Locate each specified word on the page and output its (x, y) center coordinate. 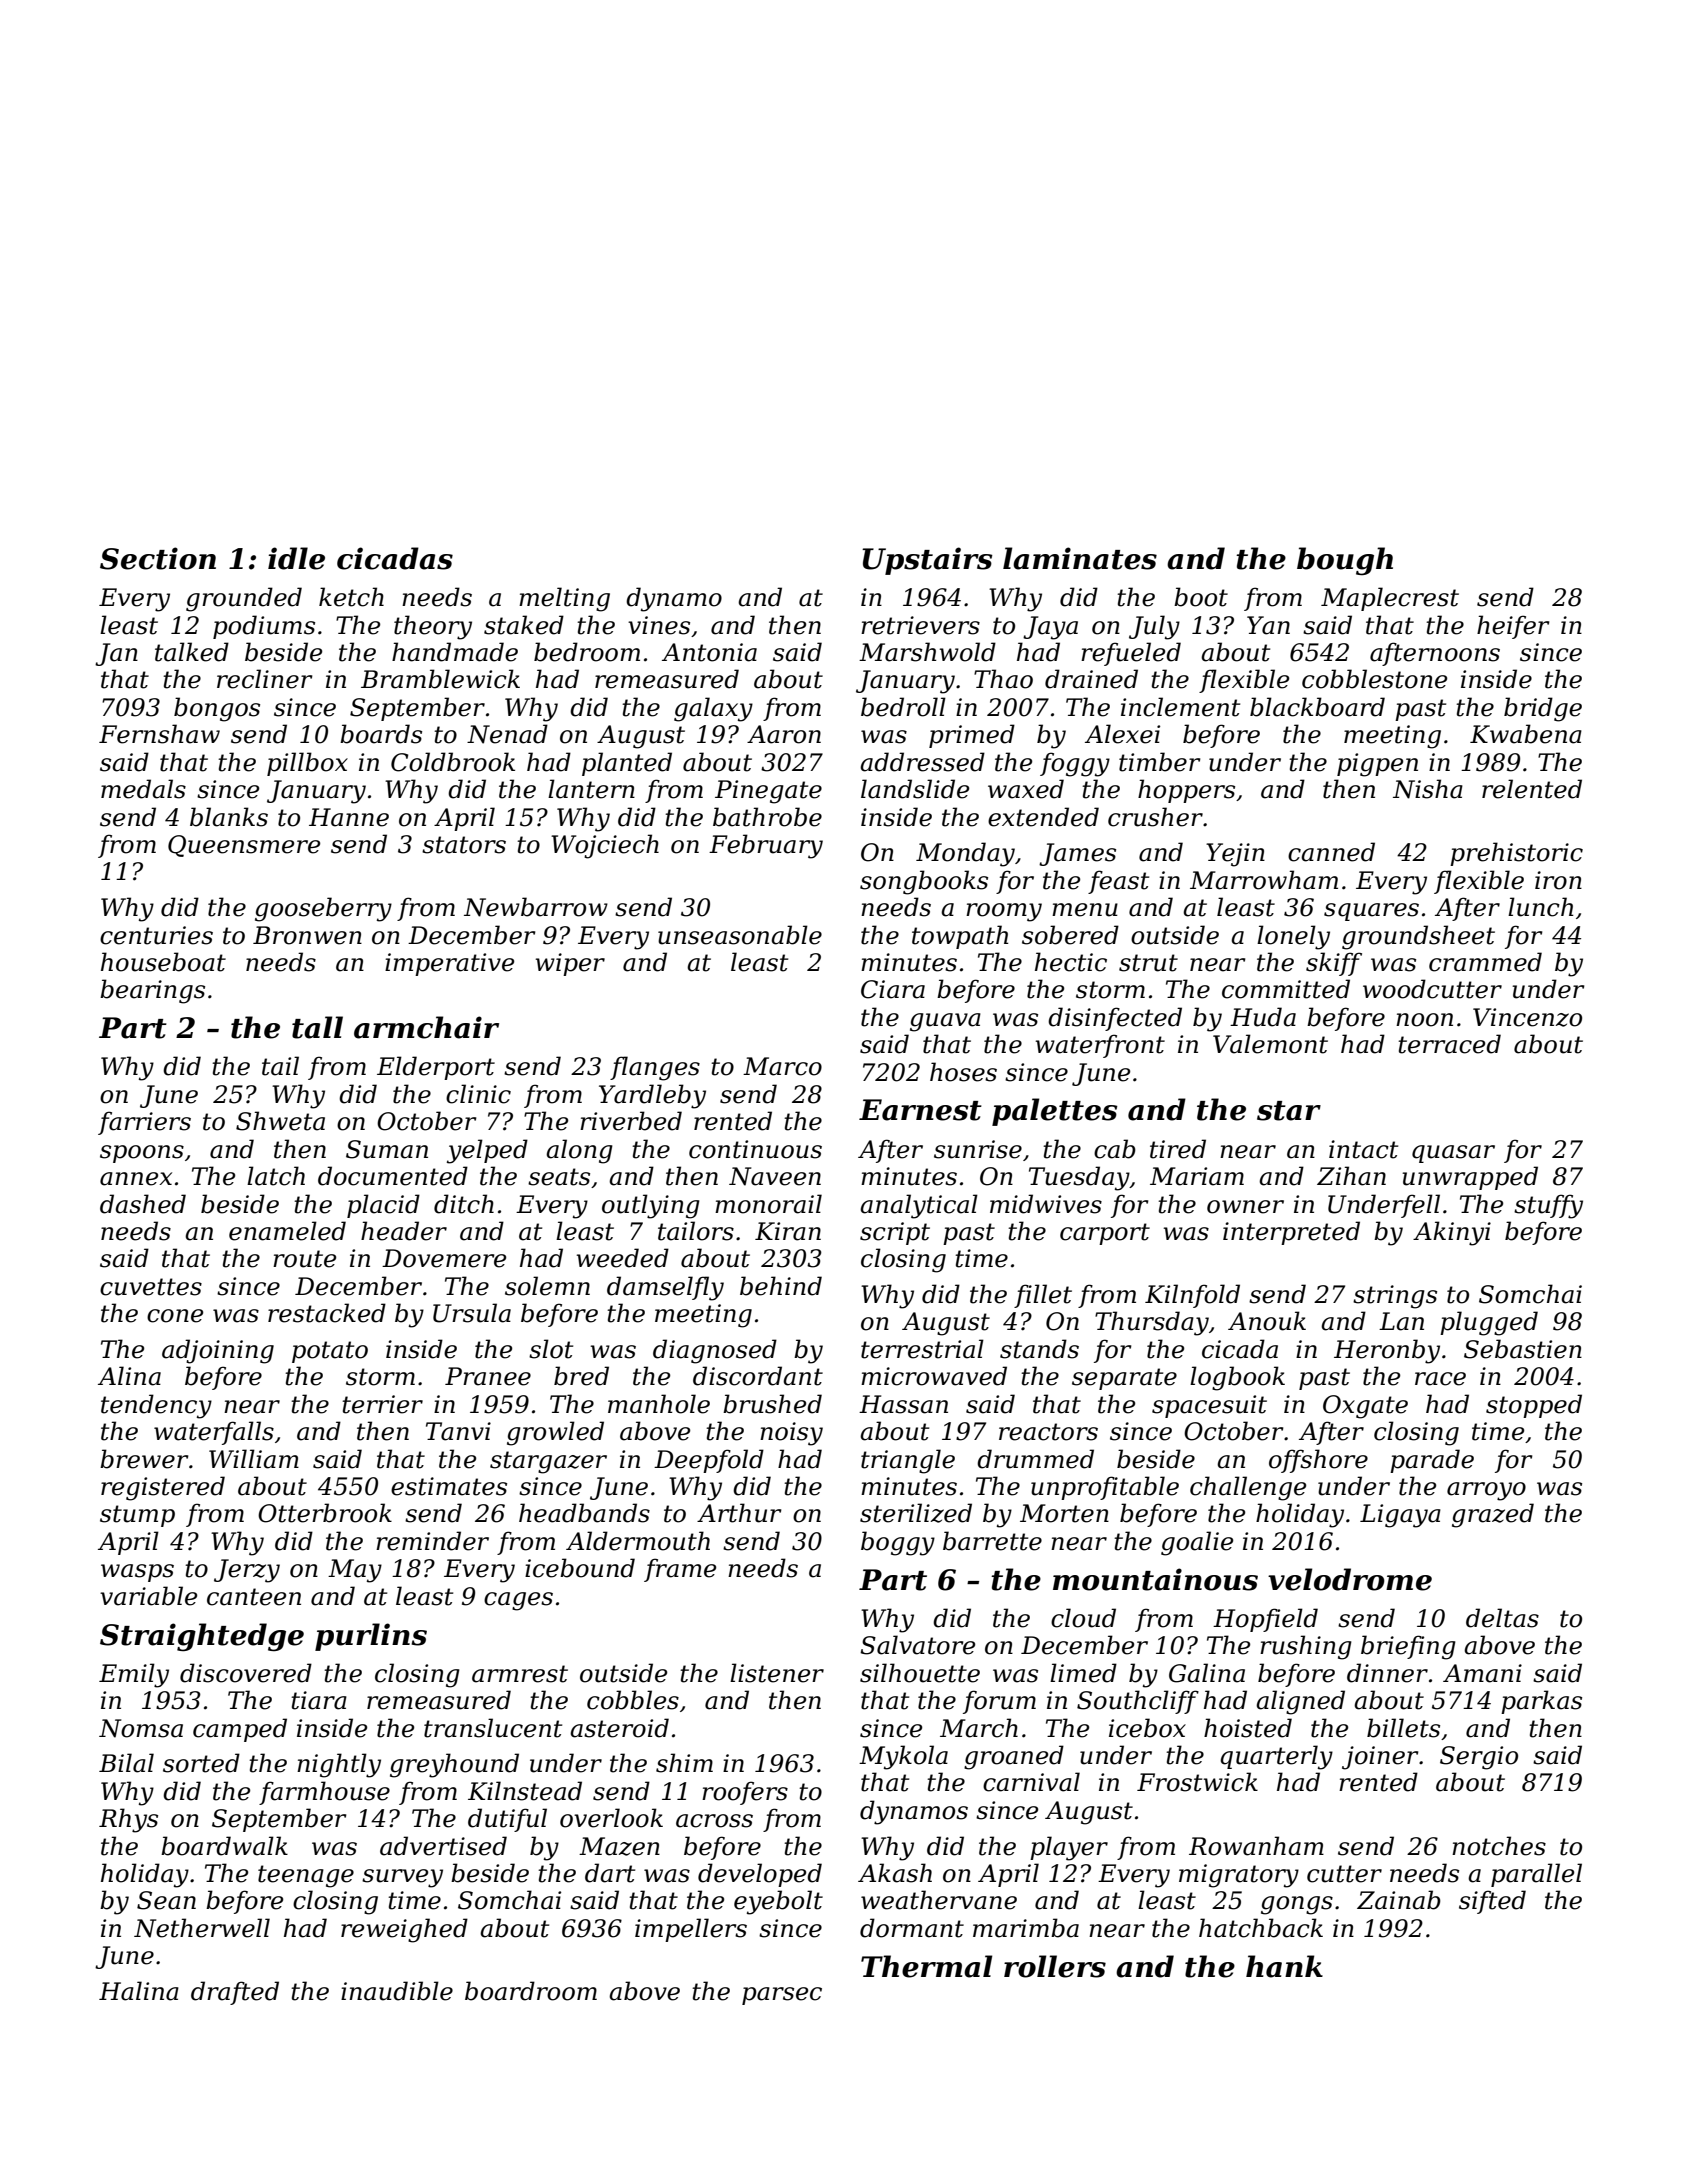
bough (1345, 561)
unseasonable (740, 935)
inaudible (397, 1991)
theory (433, 627)
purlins (371, 1637)
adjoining (218, 1351)
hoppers (1186, 791)
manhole (659, 1404)
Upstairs (927, 561)
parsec (782, 1996)
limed (1083, 1673)
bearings (152, 991)
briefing (1408, 1647)
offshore (1318, 1461)
